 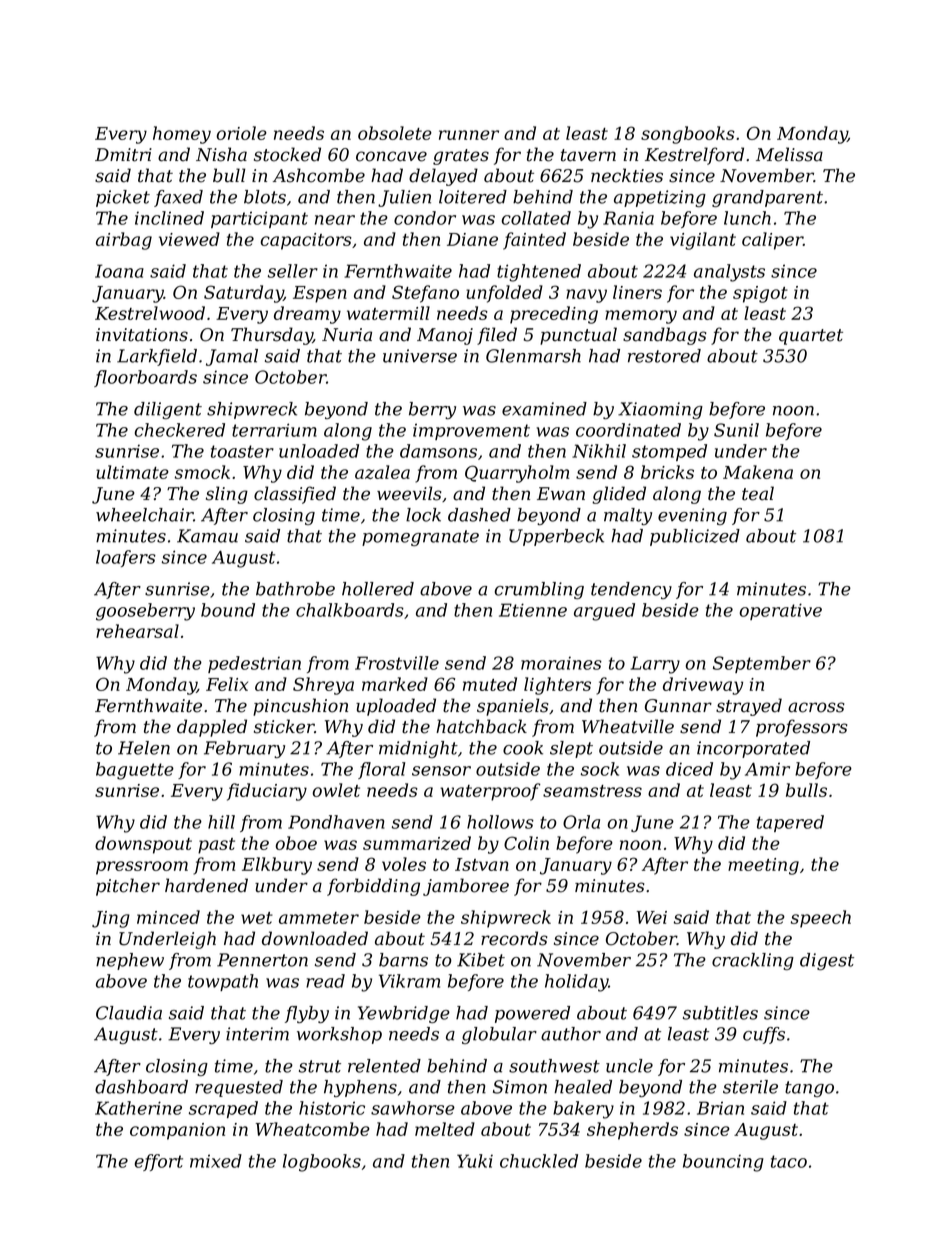 What do you see at coordinates (475, 1161) in the document?
I see `Yuki` at bounding box center [475, 1161].
